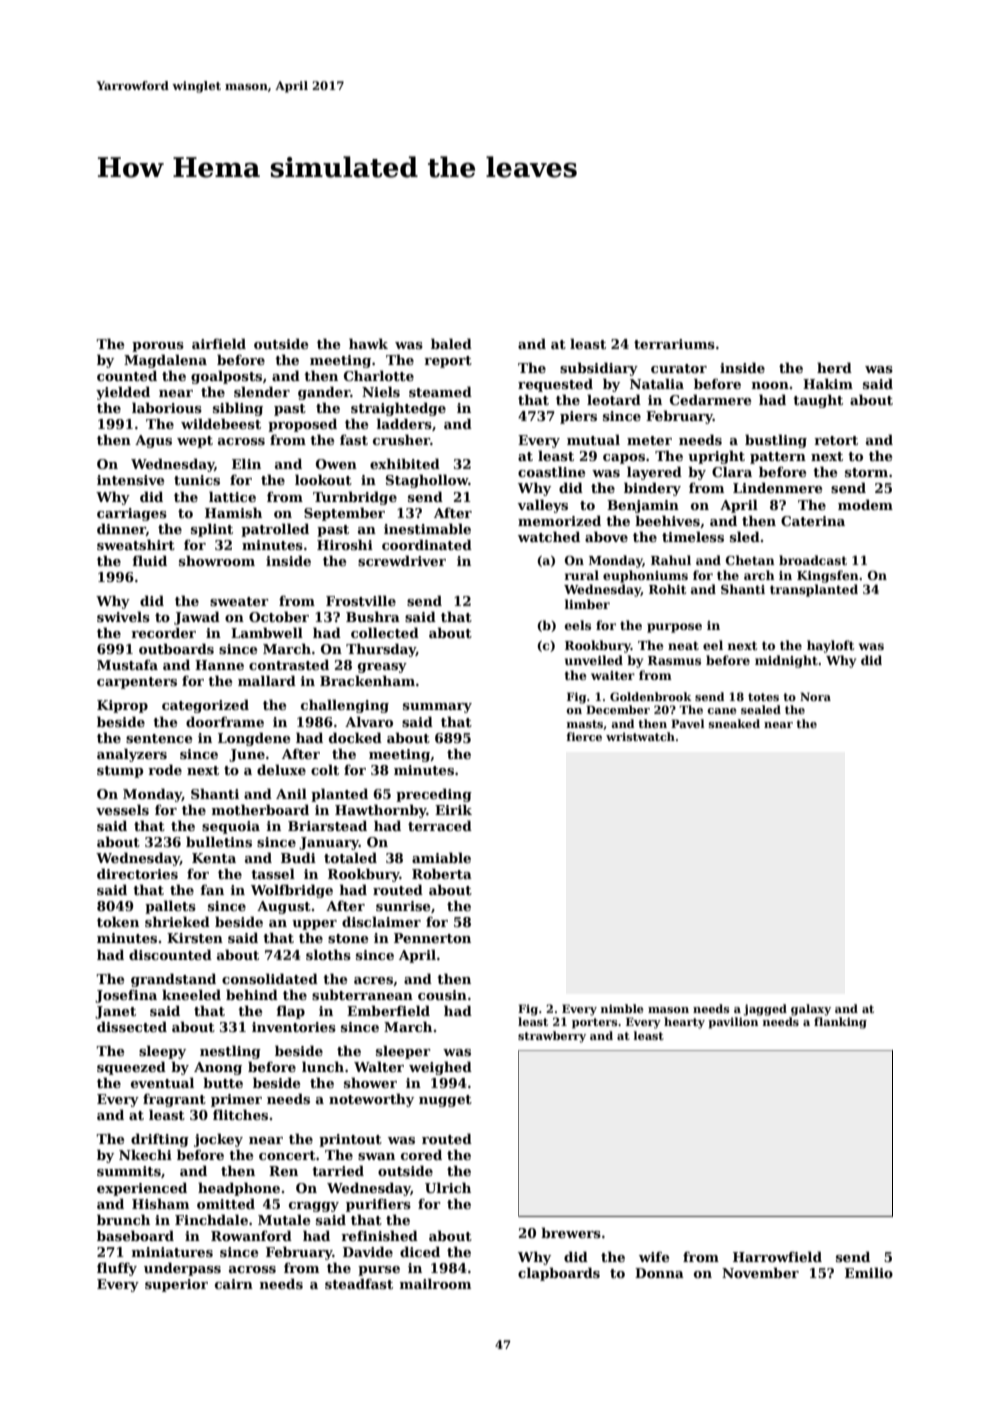 The image size is (990, 1406). I want to click on motherboard, so click(260, 809).
